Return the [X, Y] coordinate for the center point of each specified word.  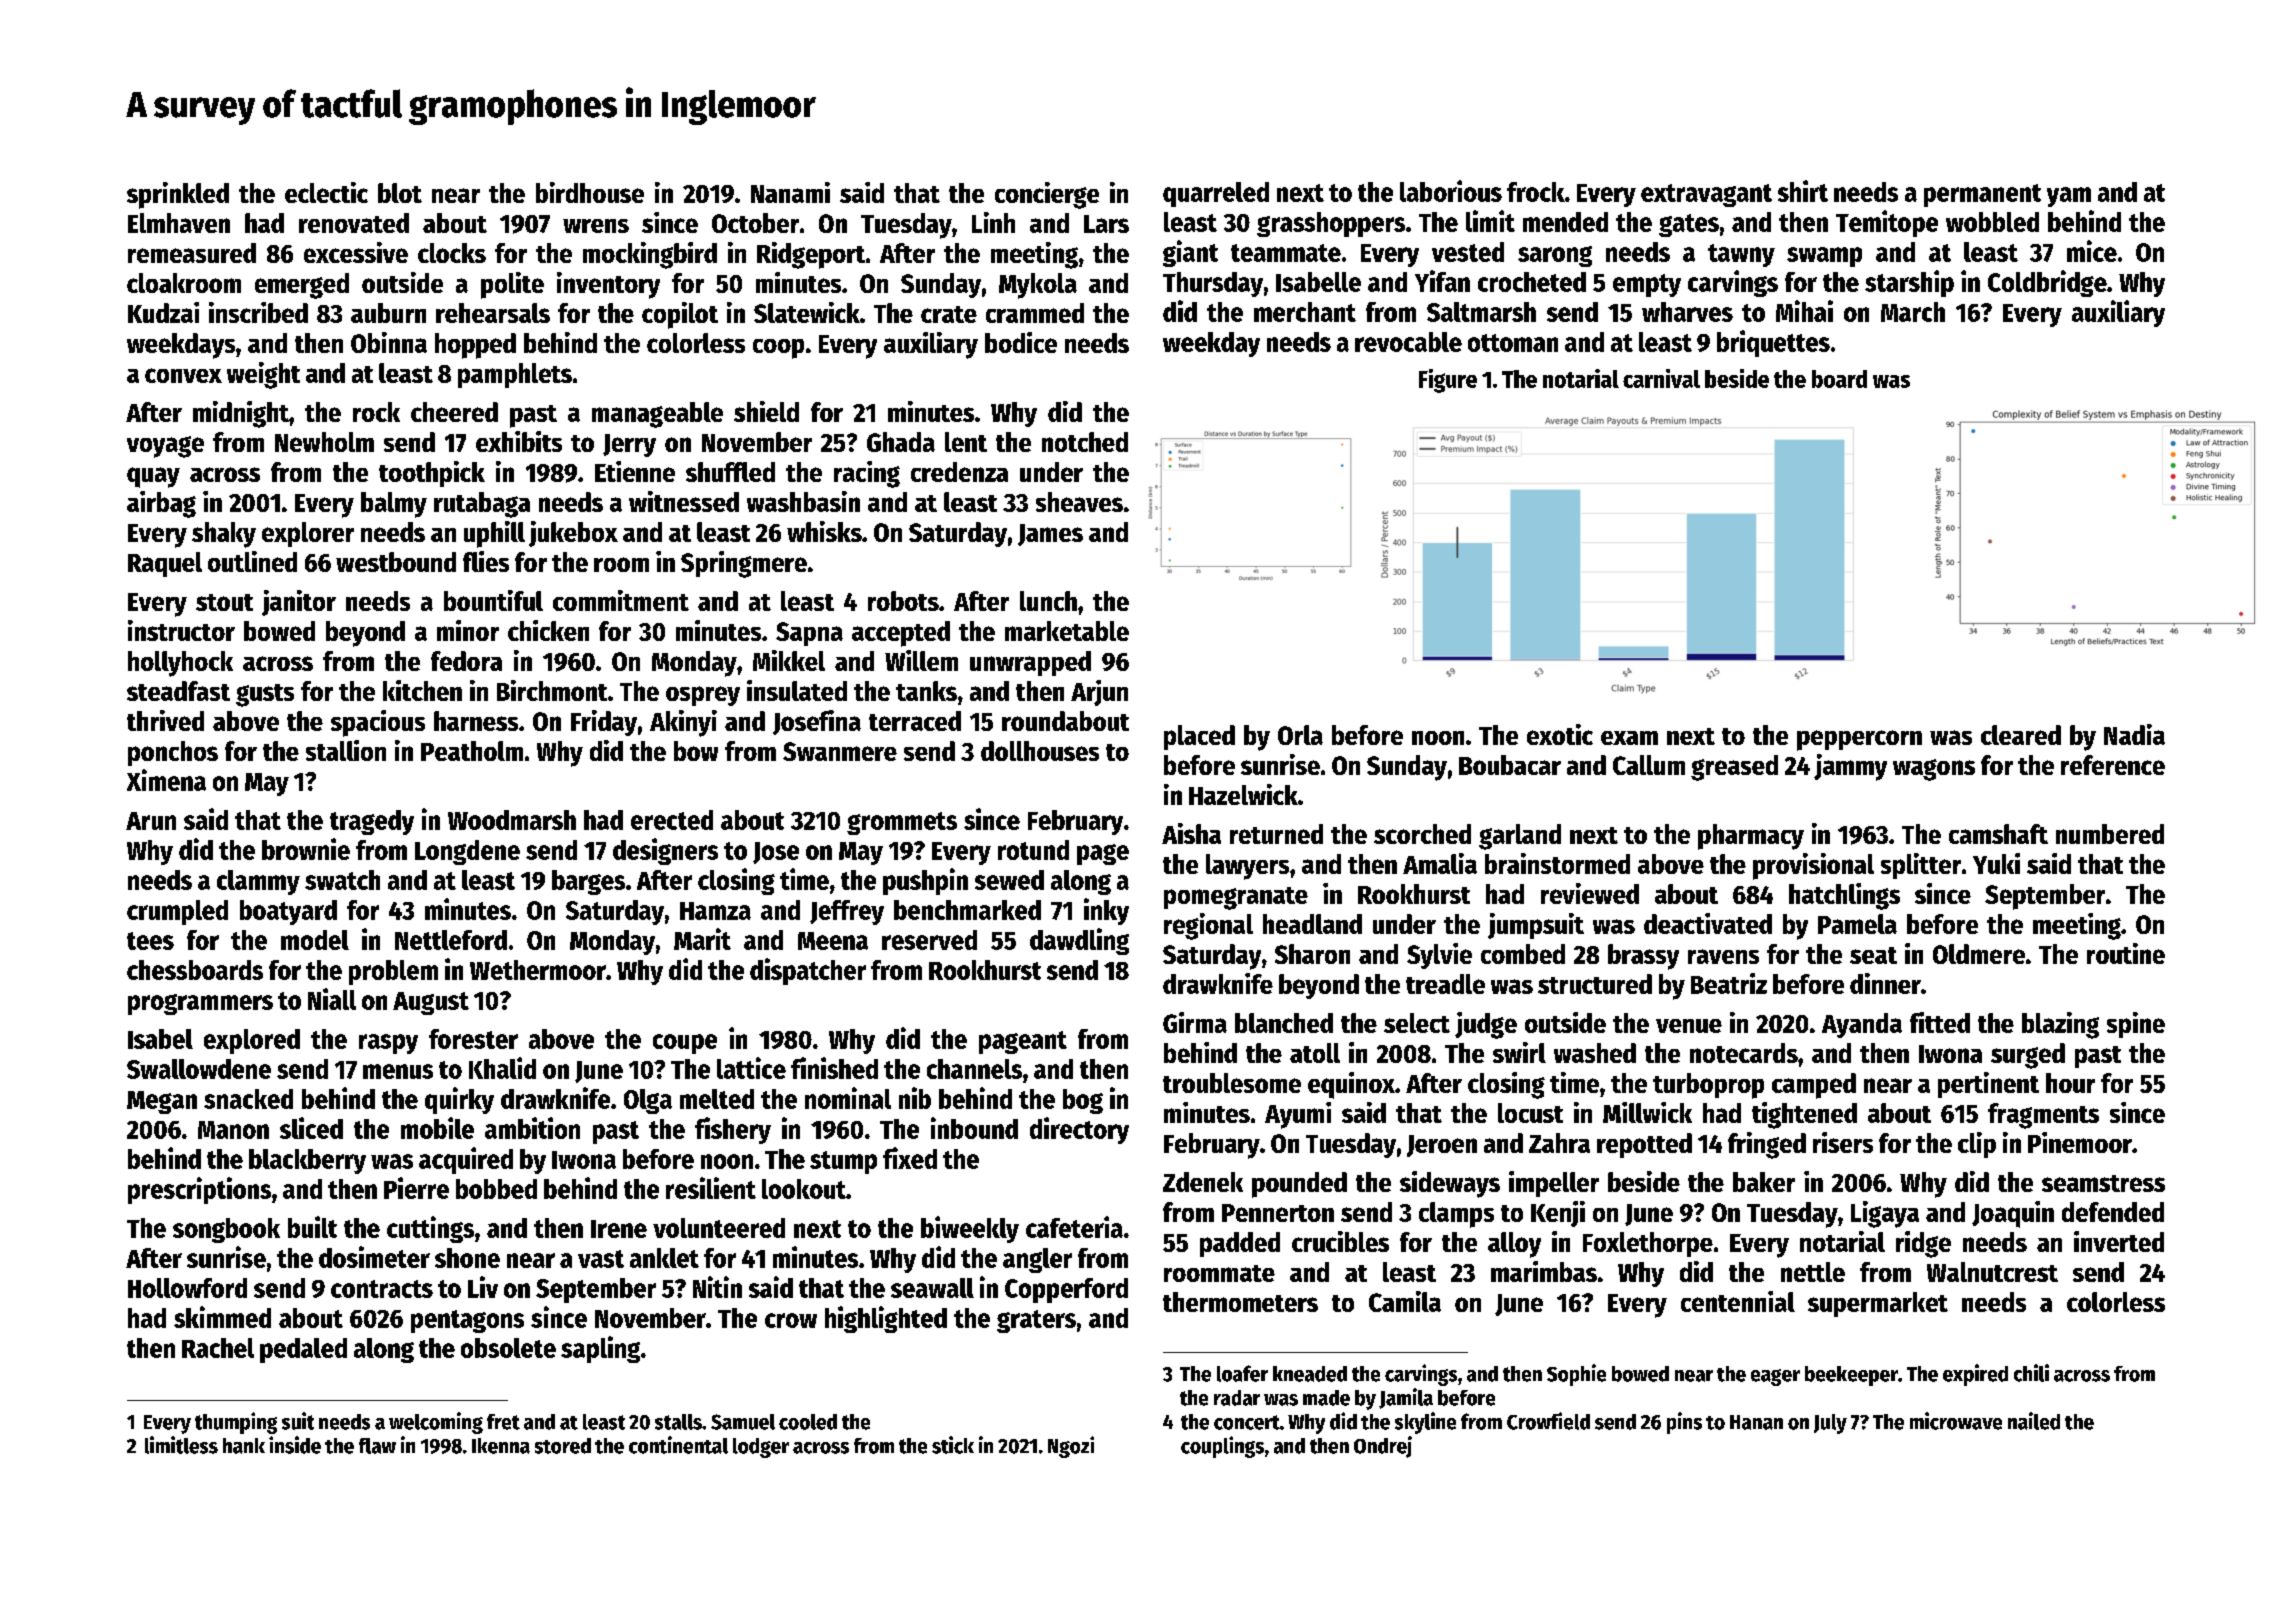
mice [2092, 251]
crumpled [177, 912]
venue [1689, 1026]
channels [974, 1069]
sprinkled [178, 195]
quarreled [1216, 194]
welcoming [436, 1423]
